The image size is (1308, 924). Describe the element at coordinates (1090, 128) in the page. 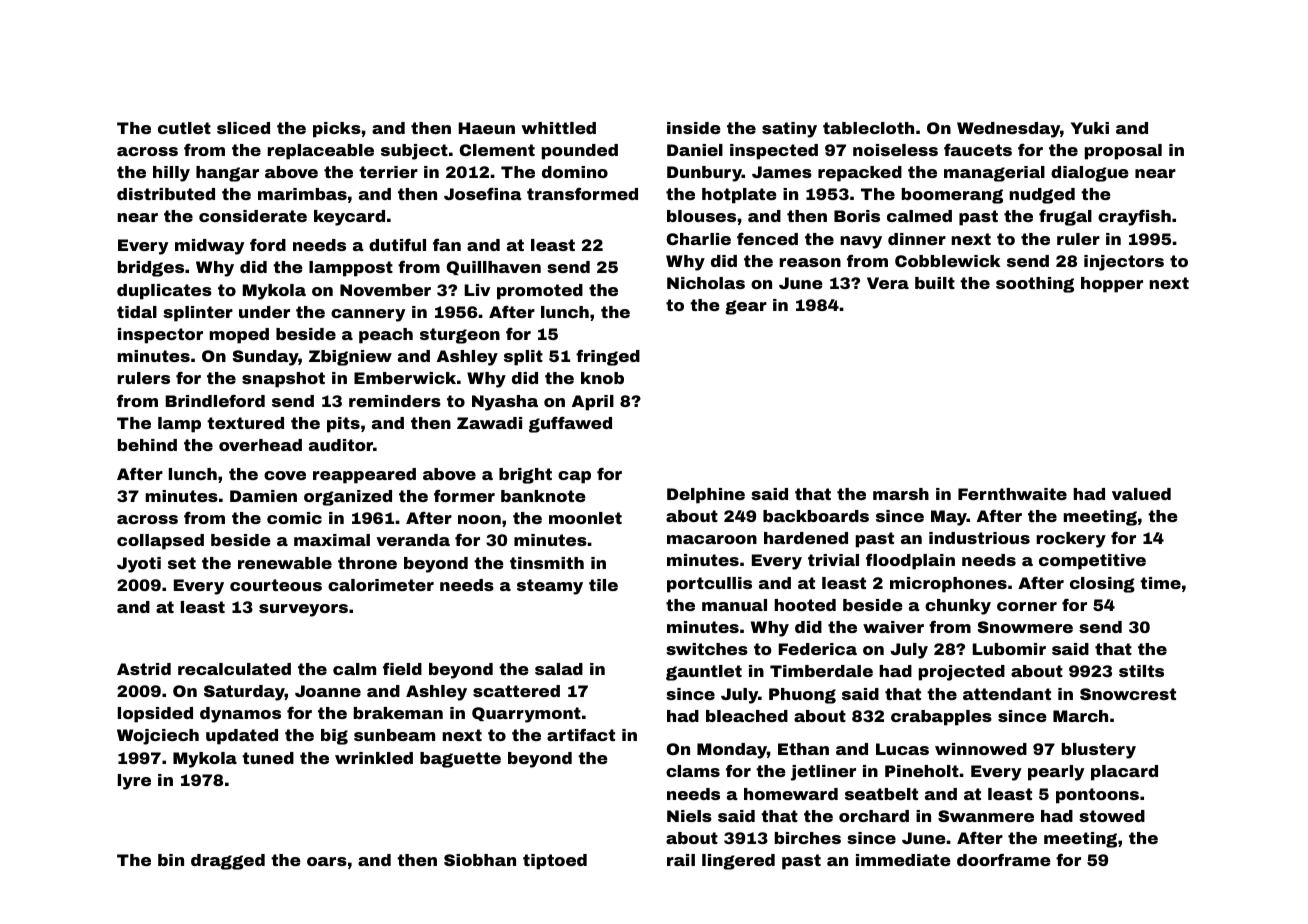

I see `Yuki` at that location.
